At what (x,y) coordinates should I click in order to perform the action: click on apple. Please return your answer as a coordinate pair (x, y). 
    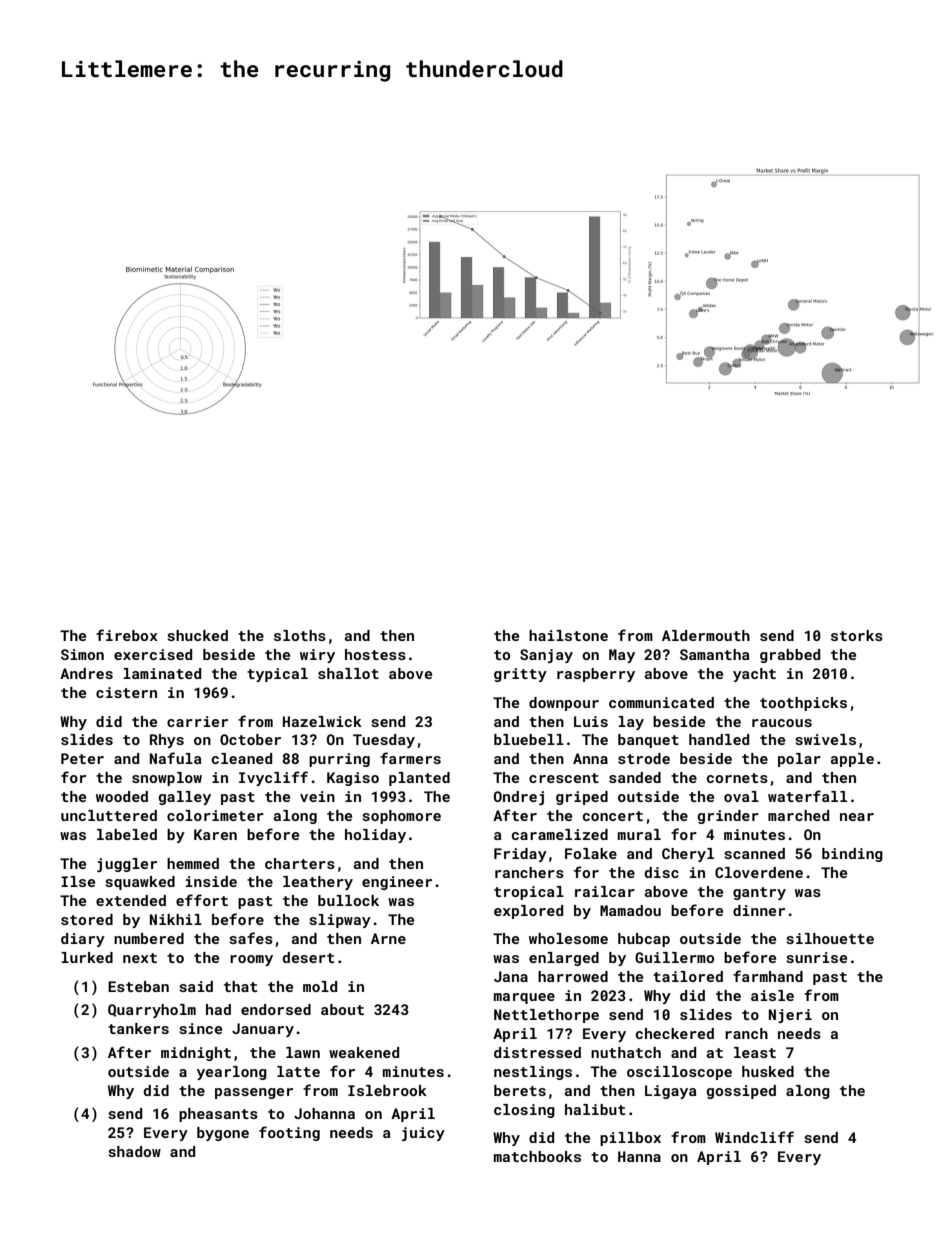
    Looking at the image, I should click on (852, 760).
